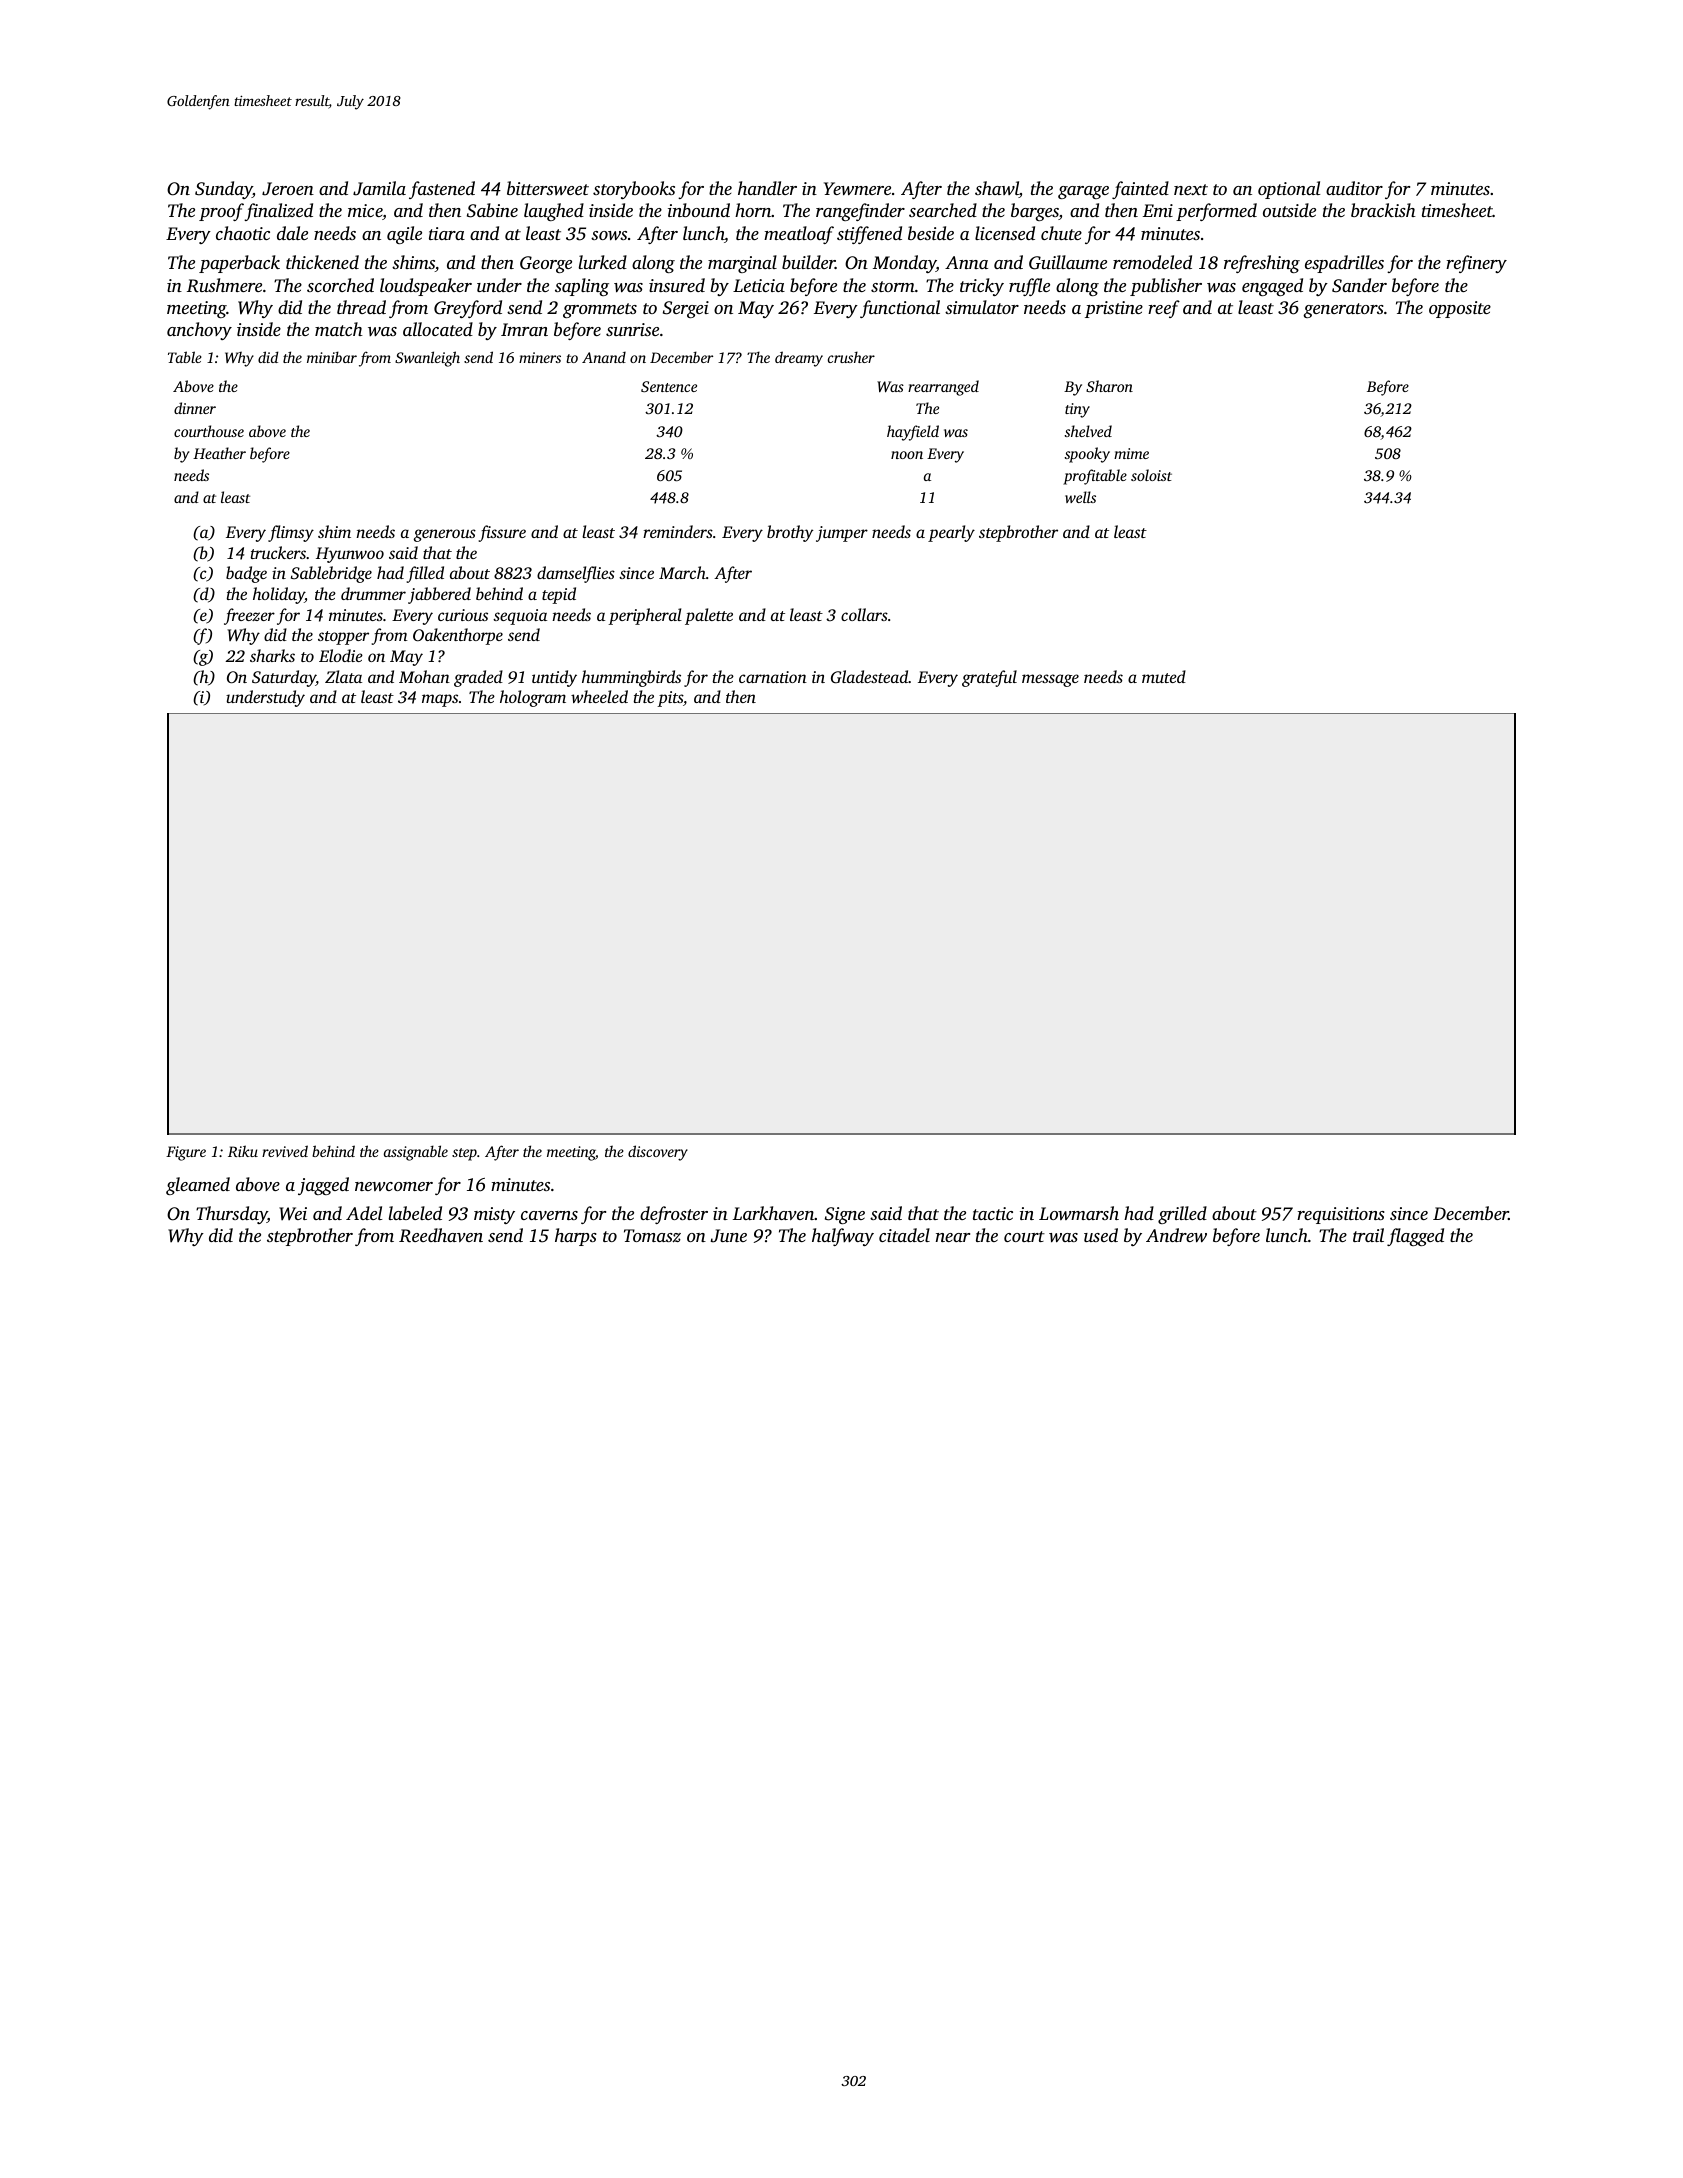  I want to click on functional, so click(900, 309).
